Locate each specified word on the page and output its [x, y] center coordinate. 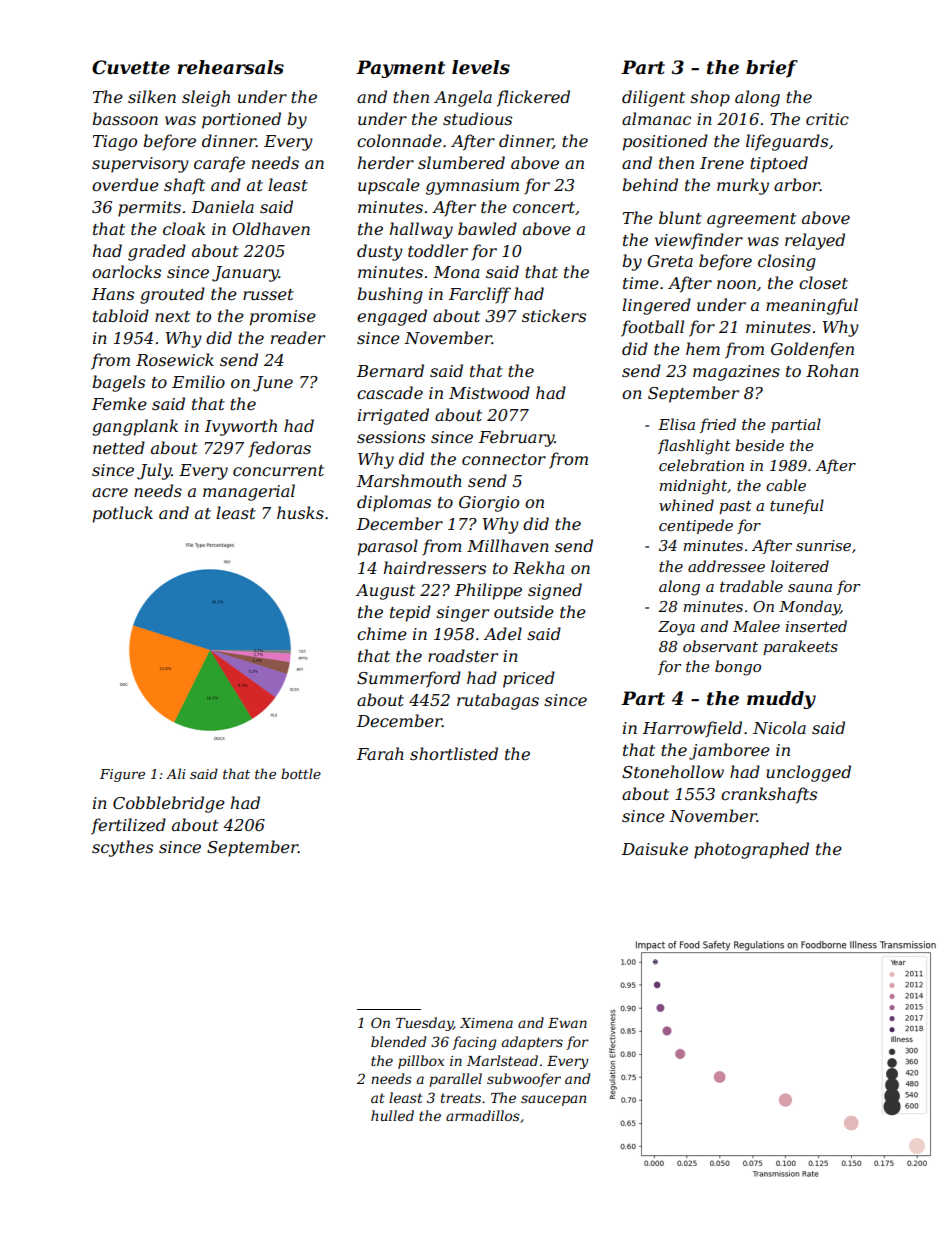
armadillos [483, 1115]
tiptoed [779, 164]
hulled [392, 1115]
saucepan [553, 1100]
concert [544, 207]
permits [149, 209]
